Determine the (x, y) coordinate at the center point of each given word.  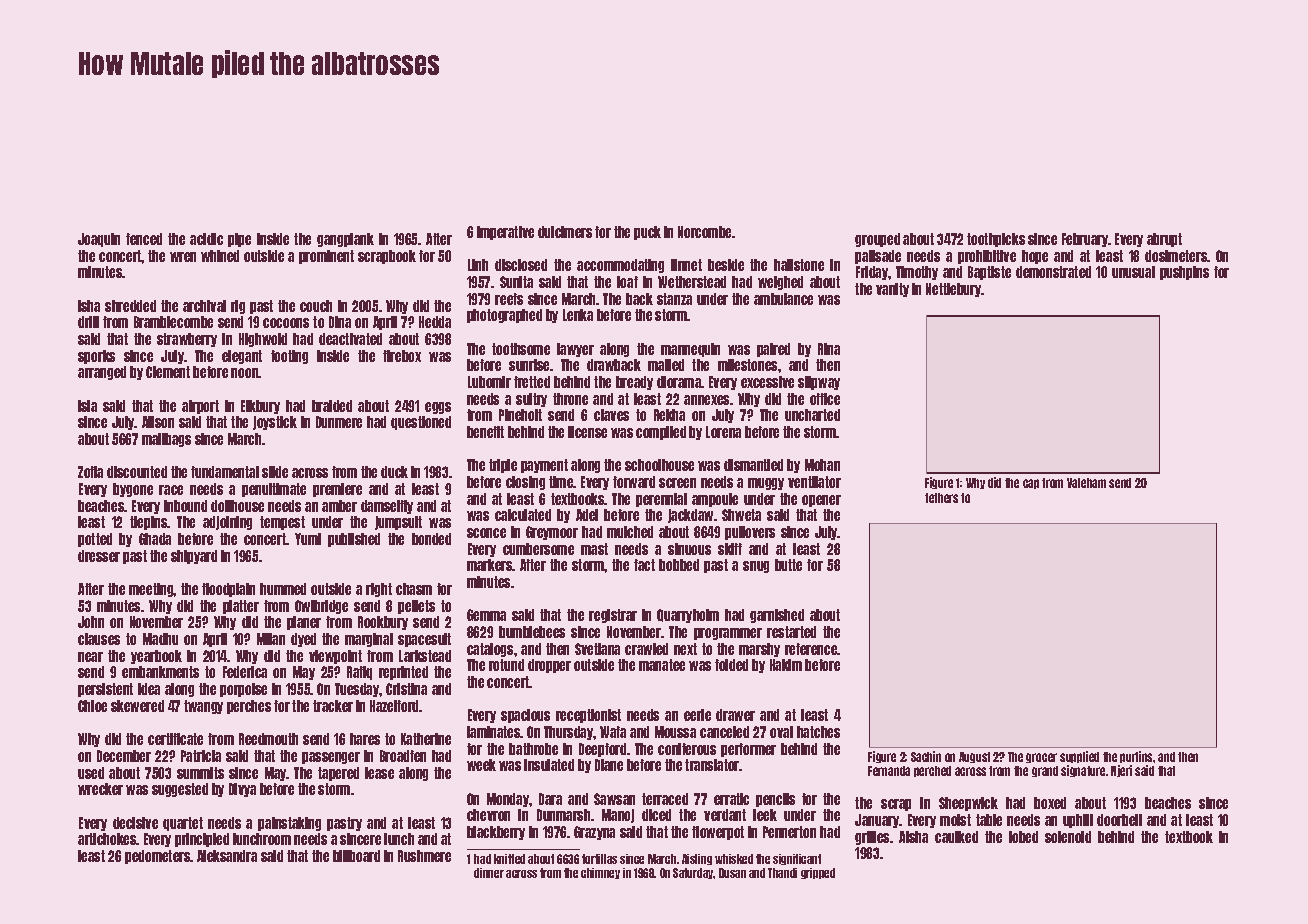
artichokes (107, 839)
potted (95, 540)
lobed (1023, 837)
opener (821, 501)
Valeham (1086, 483)
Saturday (693, 873)
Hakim (786, 665)
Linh (478, 265)
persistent (105, 690)
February (1085, 240)
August (974, 757)
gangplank (345, 240)
